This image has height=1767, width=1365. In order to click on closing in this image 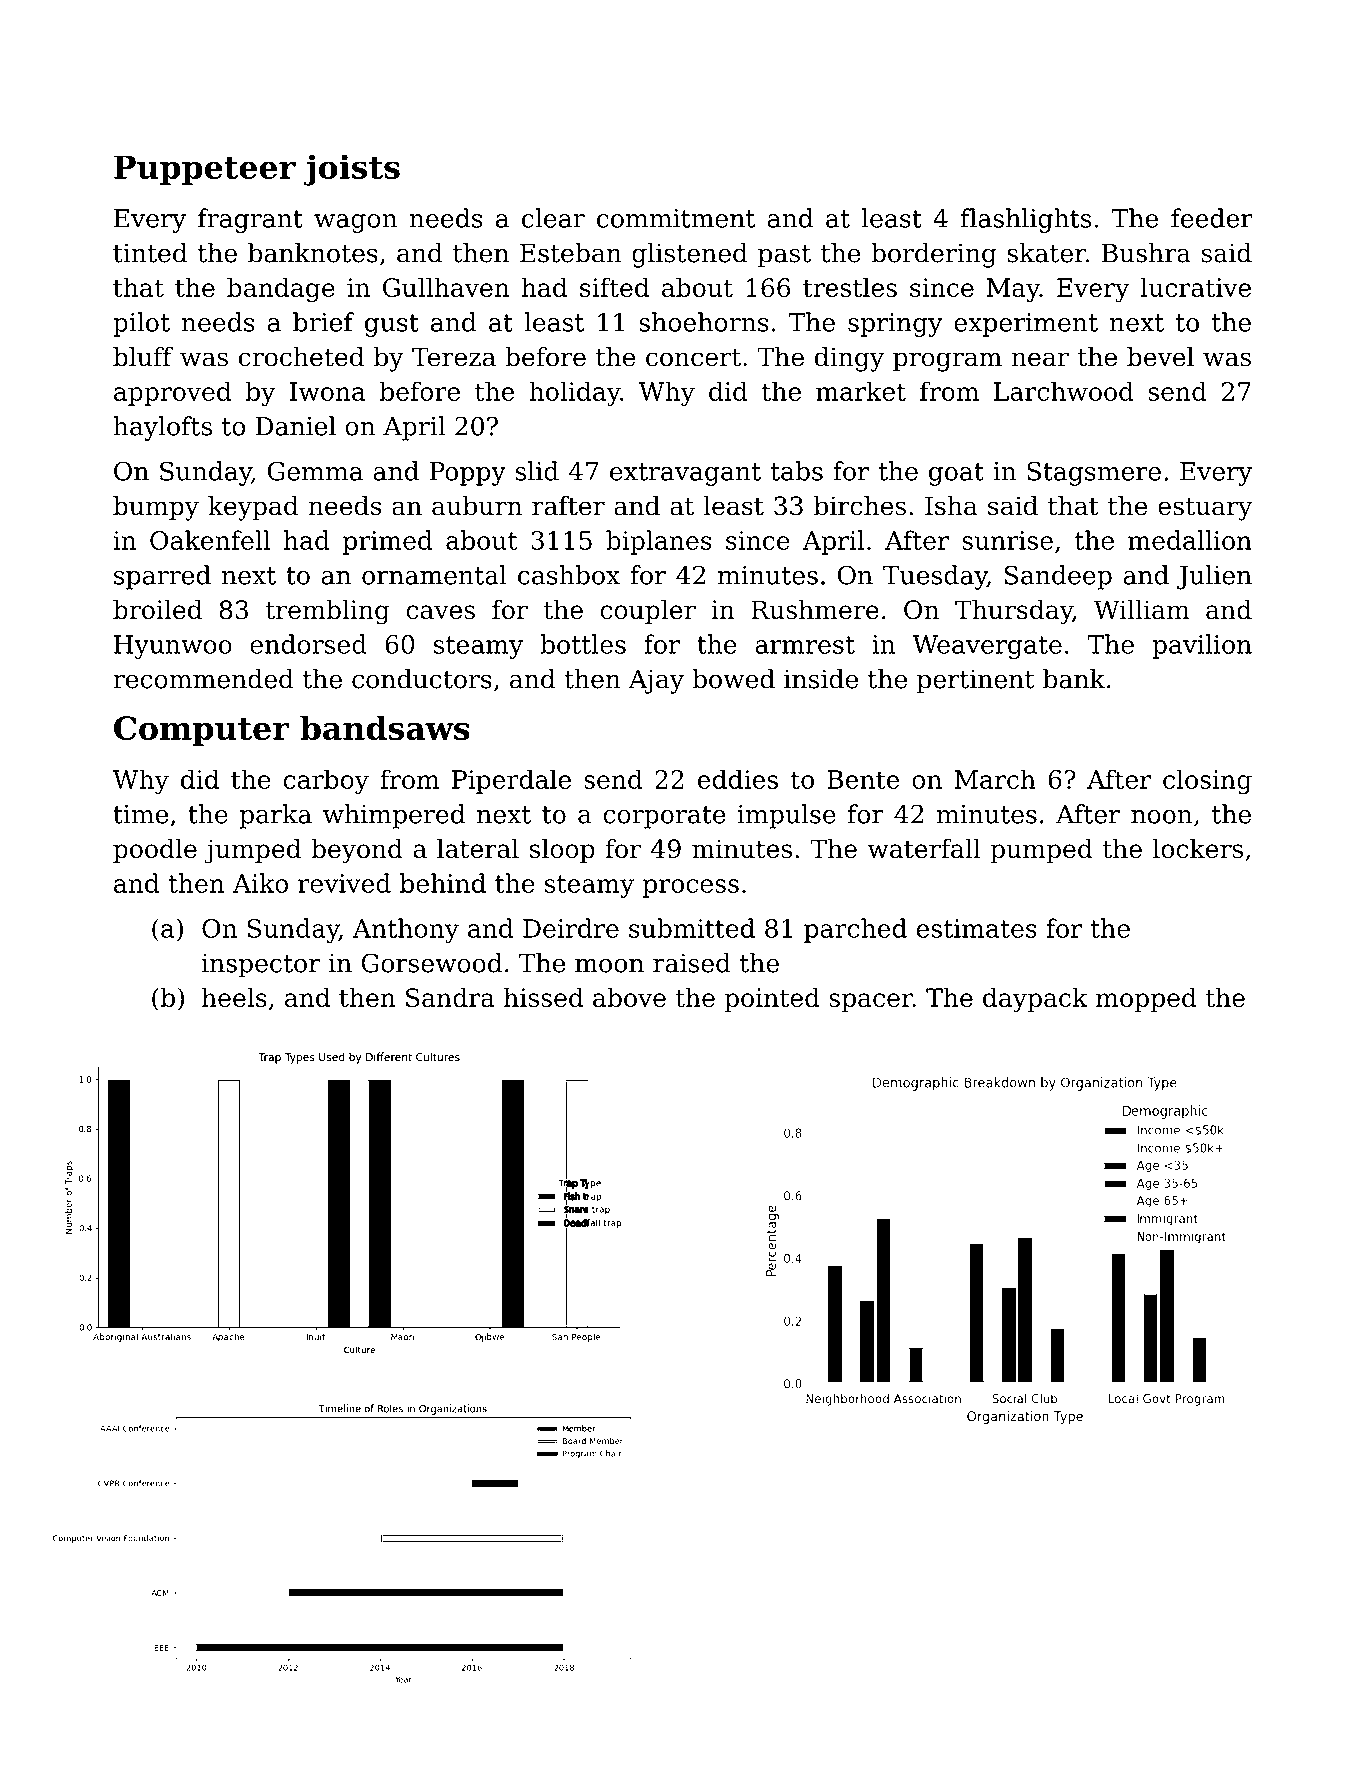, I will do `click(1207, 781)`.
